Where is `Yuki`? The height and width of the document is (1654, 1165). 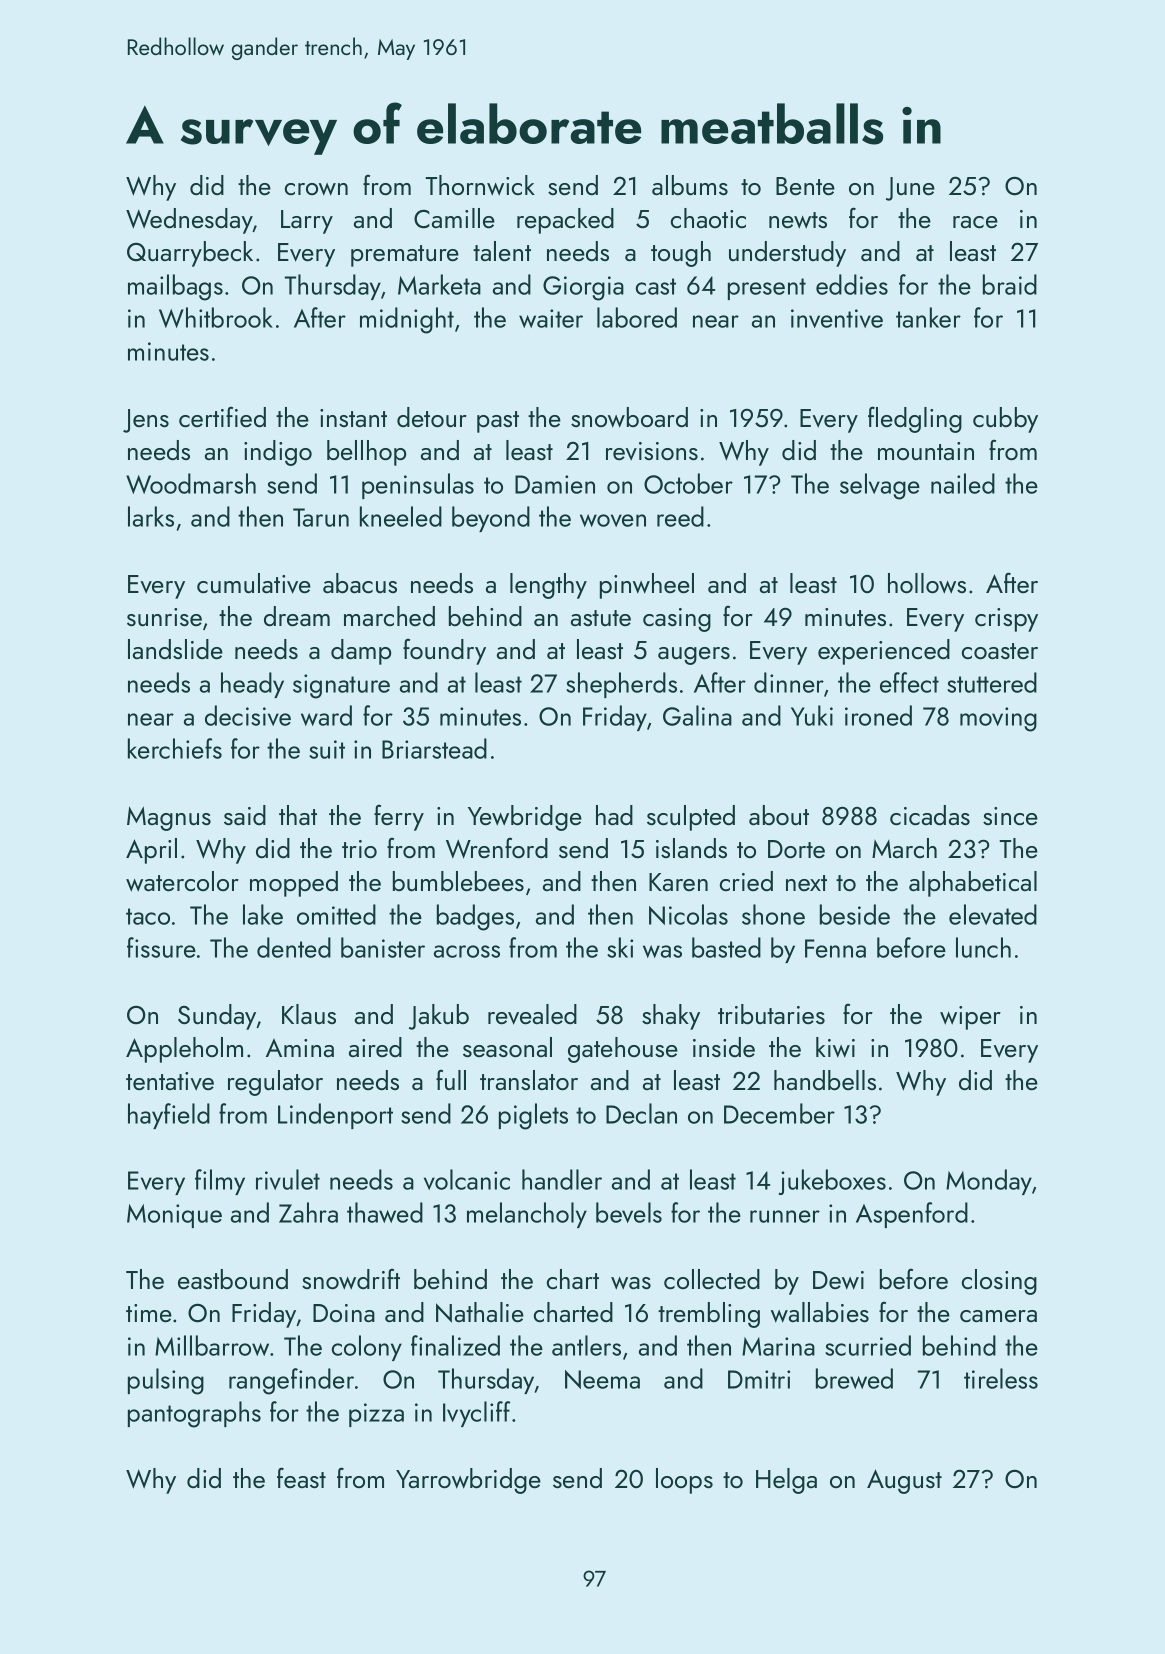
Yuki is located at coordinates (812, 715).
